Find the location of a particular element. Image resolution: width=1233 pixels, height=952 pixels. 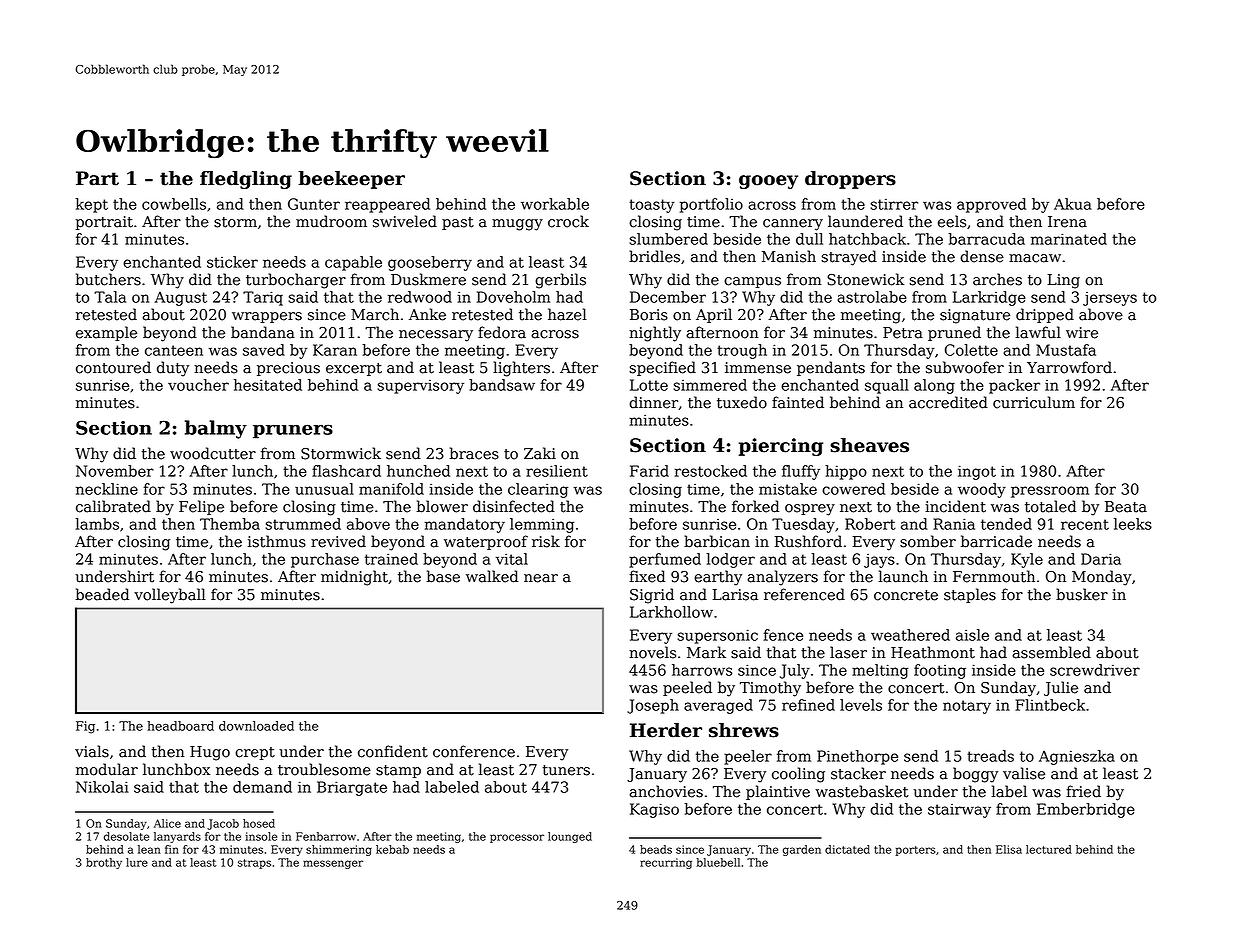

beekeeper is located at coordinates (351, 180).
